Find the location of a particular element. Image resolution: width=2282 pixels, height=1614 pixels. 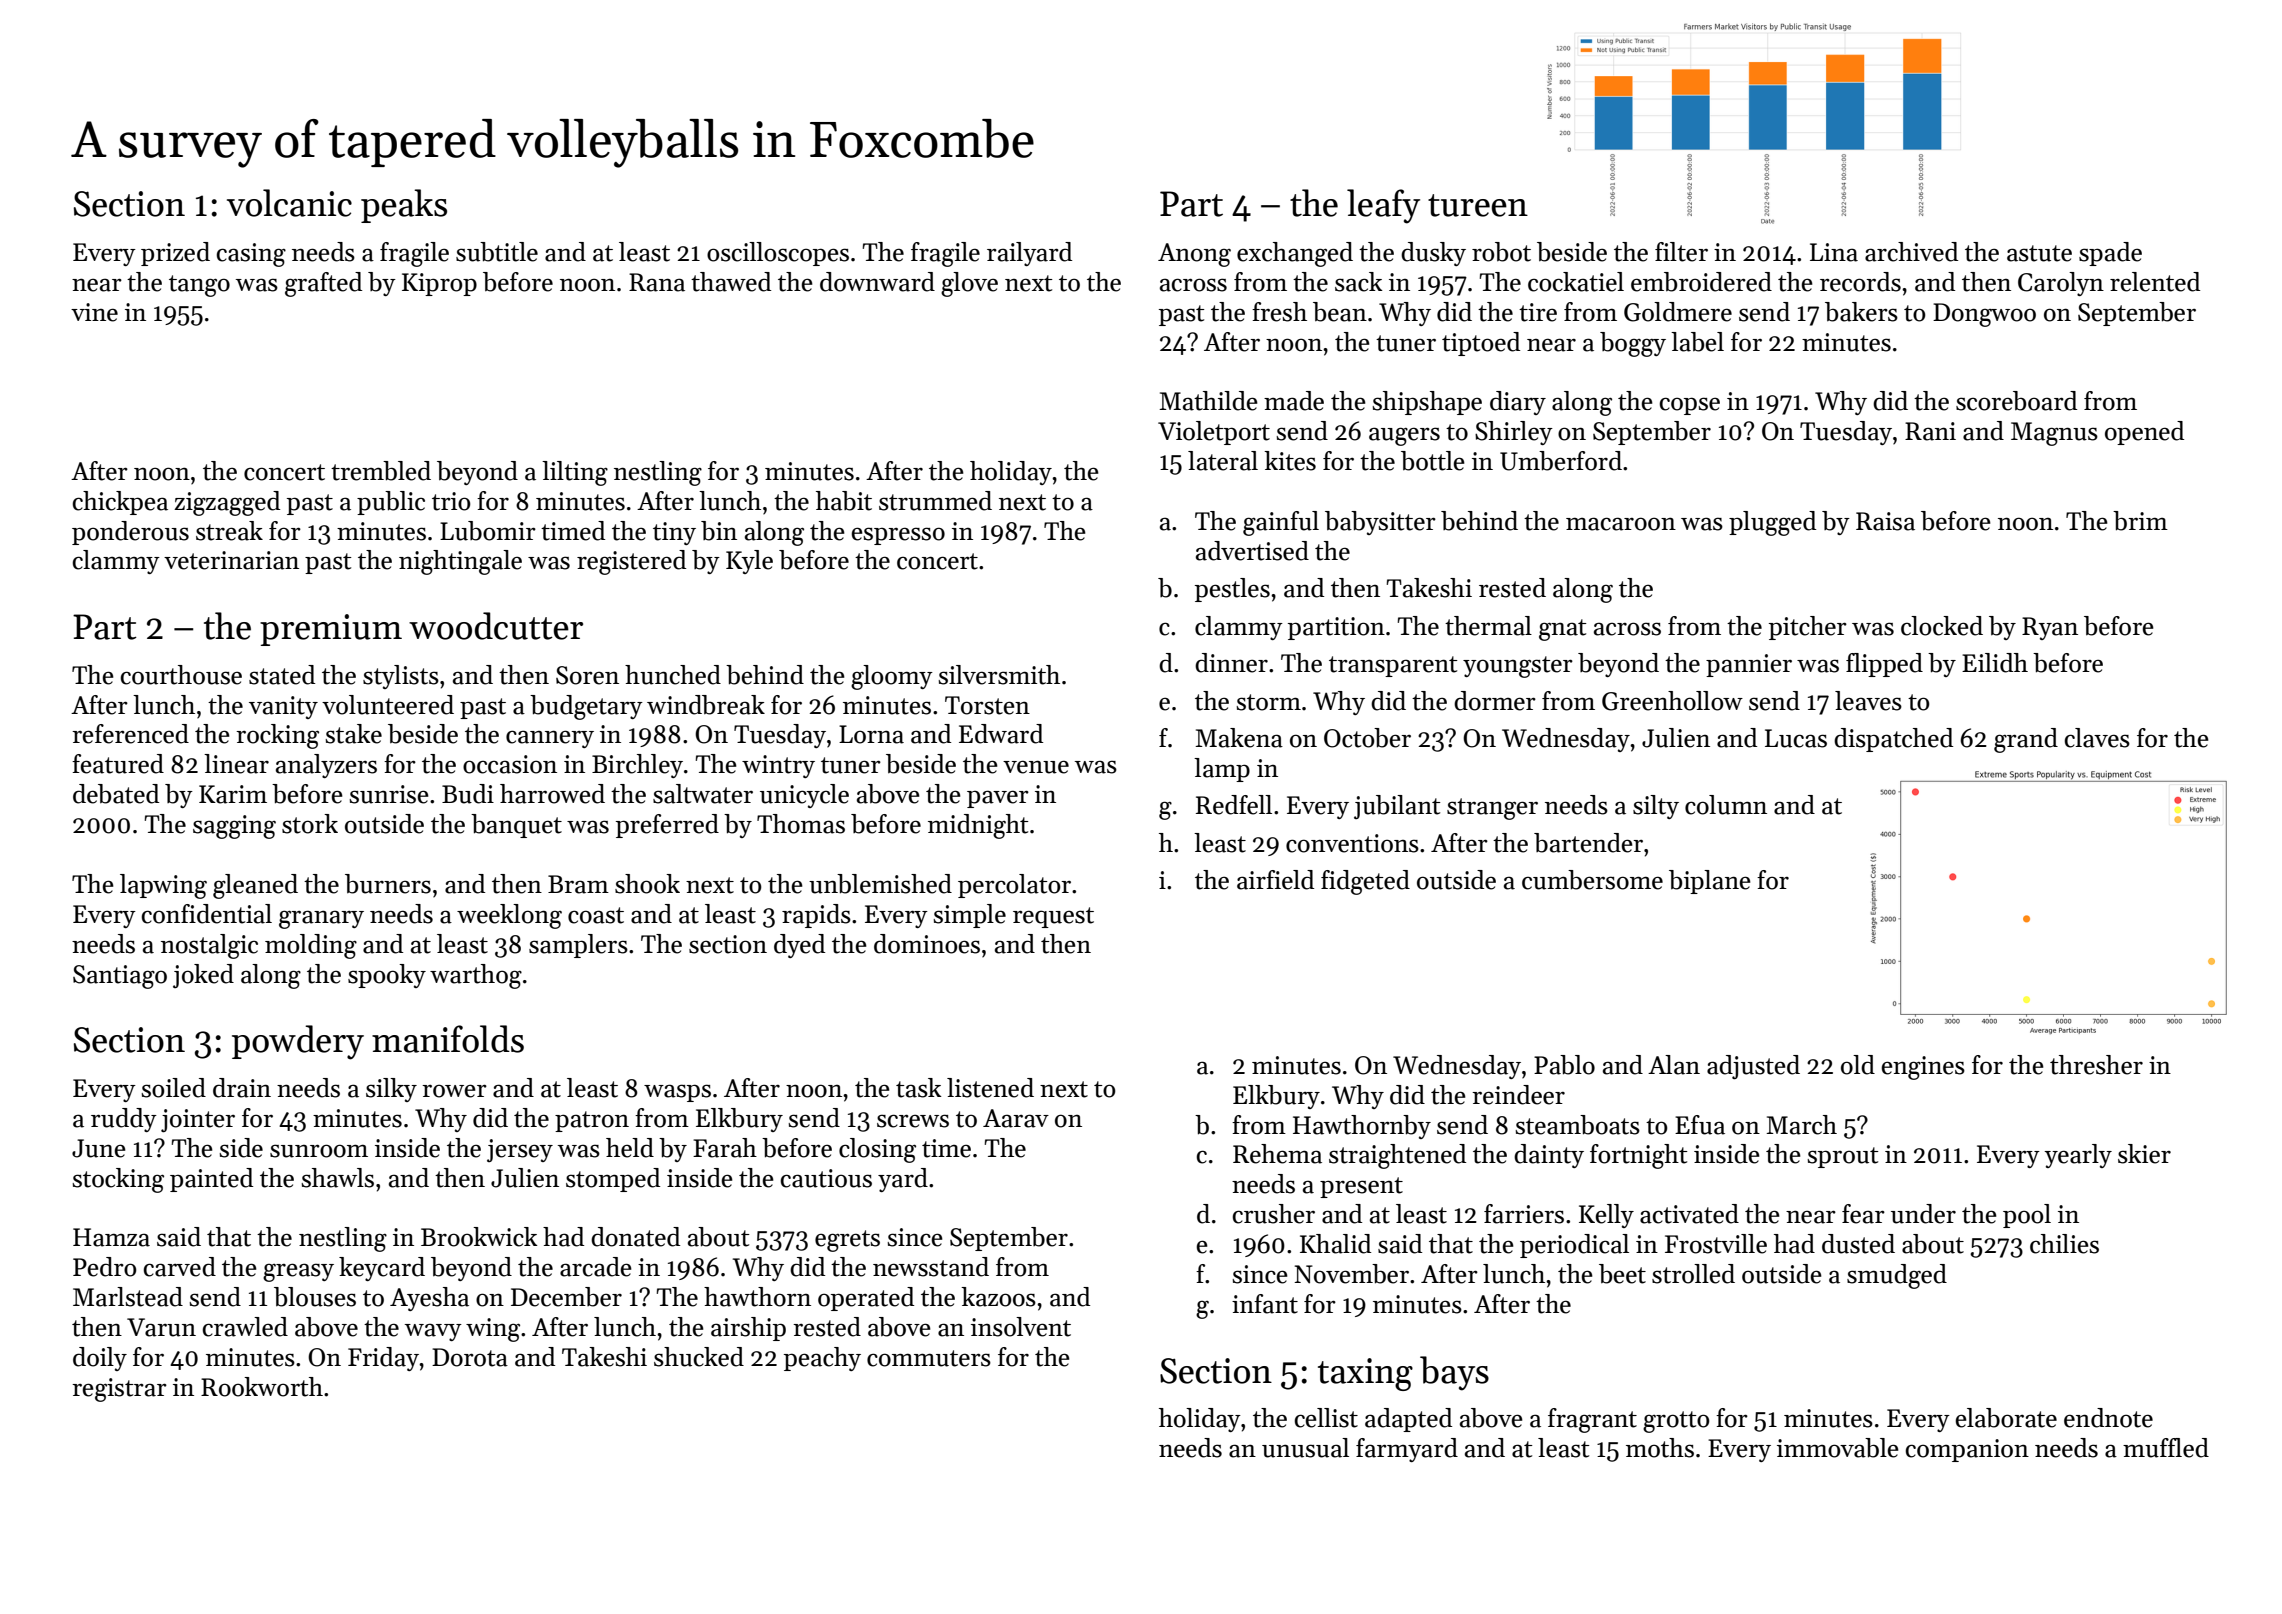

vine is located at coordinates (94, 312).
